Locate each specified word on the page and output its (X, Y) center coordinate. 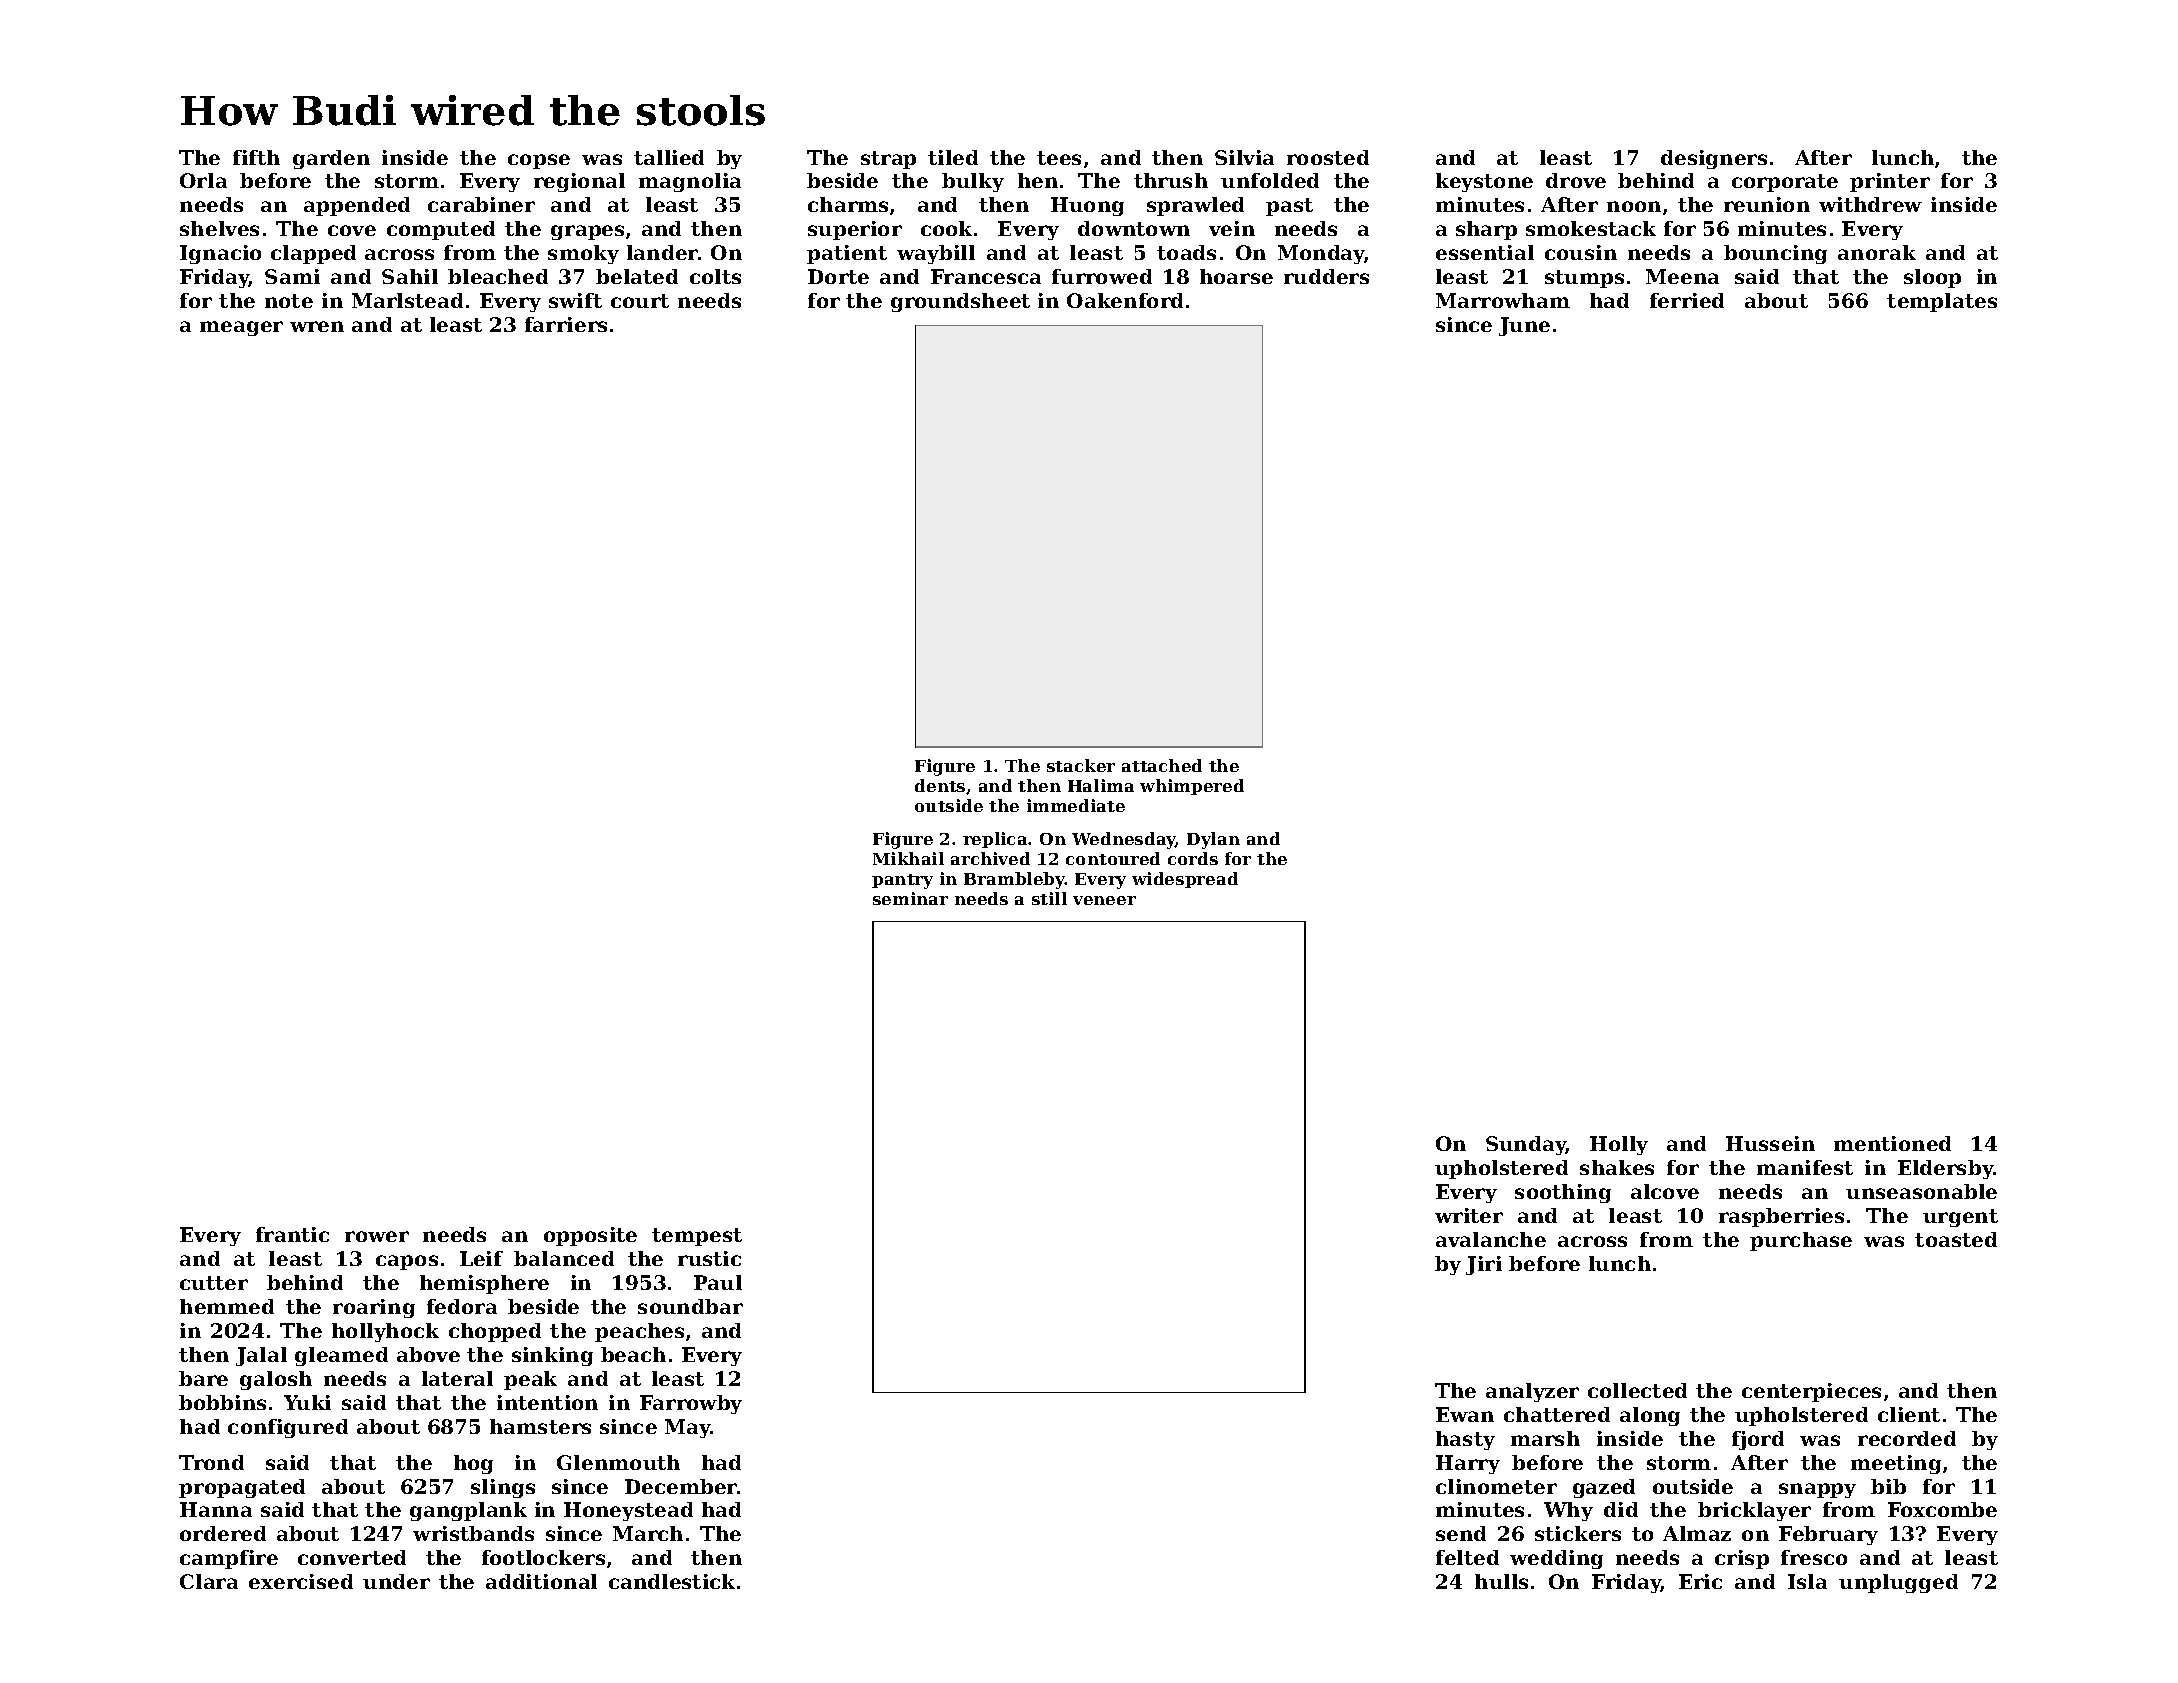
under (396, 1581)
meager (241, 328)
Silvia (1244, 157)
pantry (902, 881)
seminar (910, 898)
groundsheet (960, 302)
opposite (590, 1236)
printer (1890, 182)
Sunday (1526, 1145)
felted (1467, 1557)
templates (1942, 302)
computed (441, 230)
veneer (1104, 900)
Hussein (1770, 1143)
